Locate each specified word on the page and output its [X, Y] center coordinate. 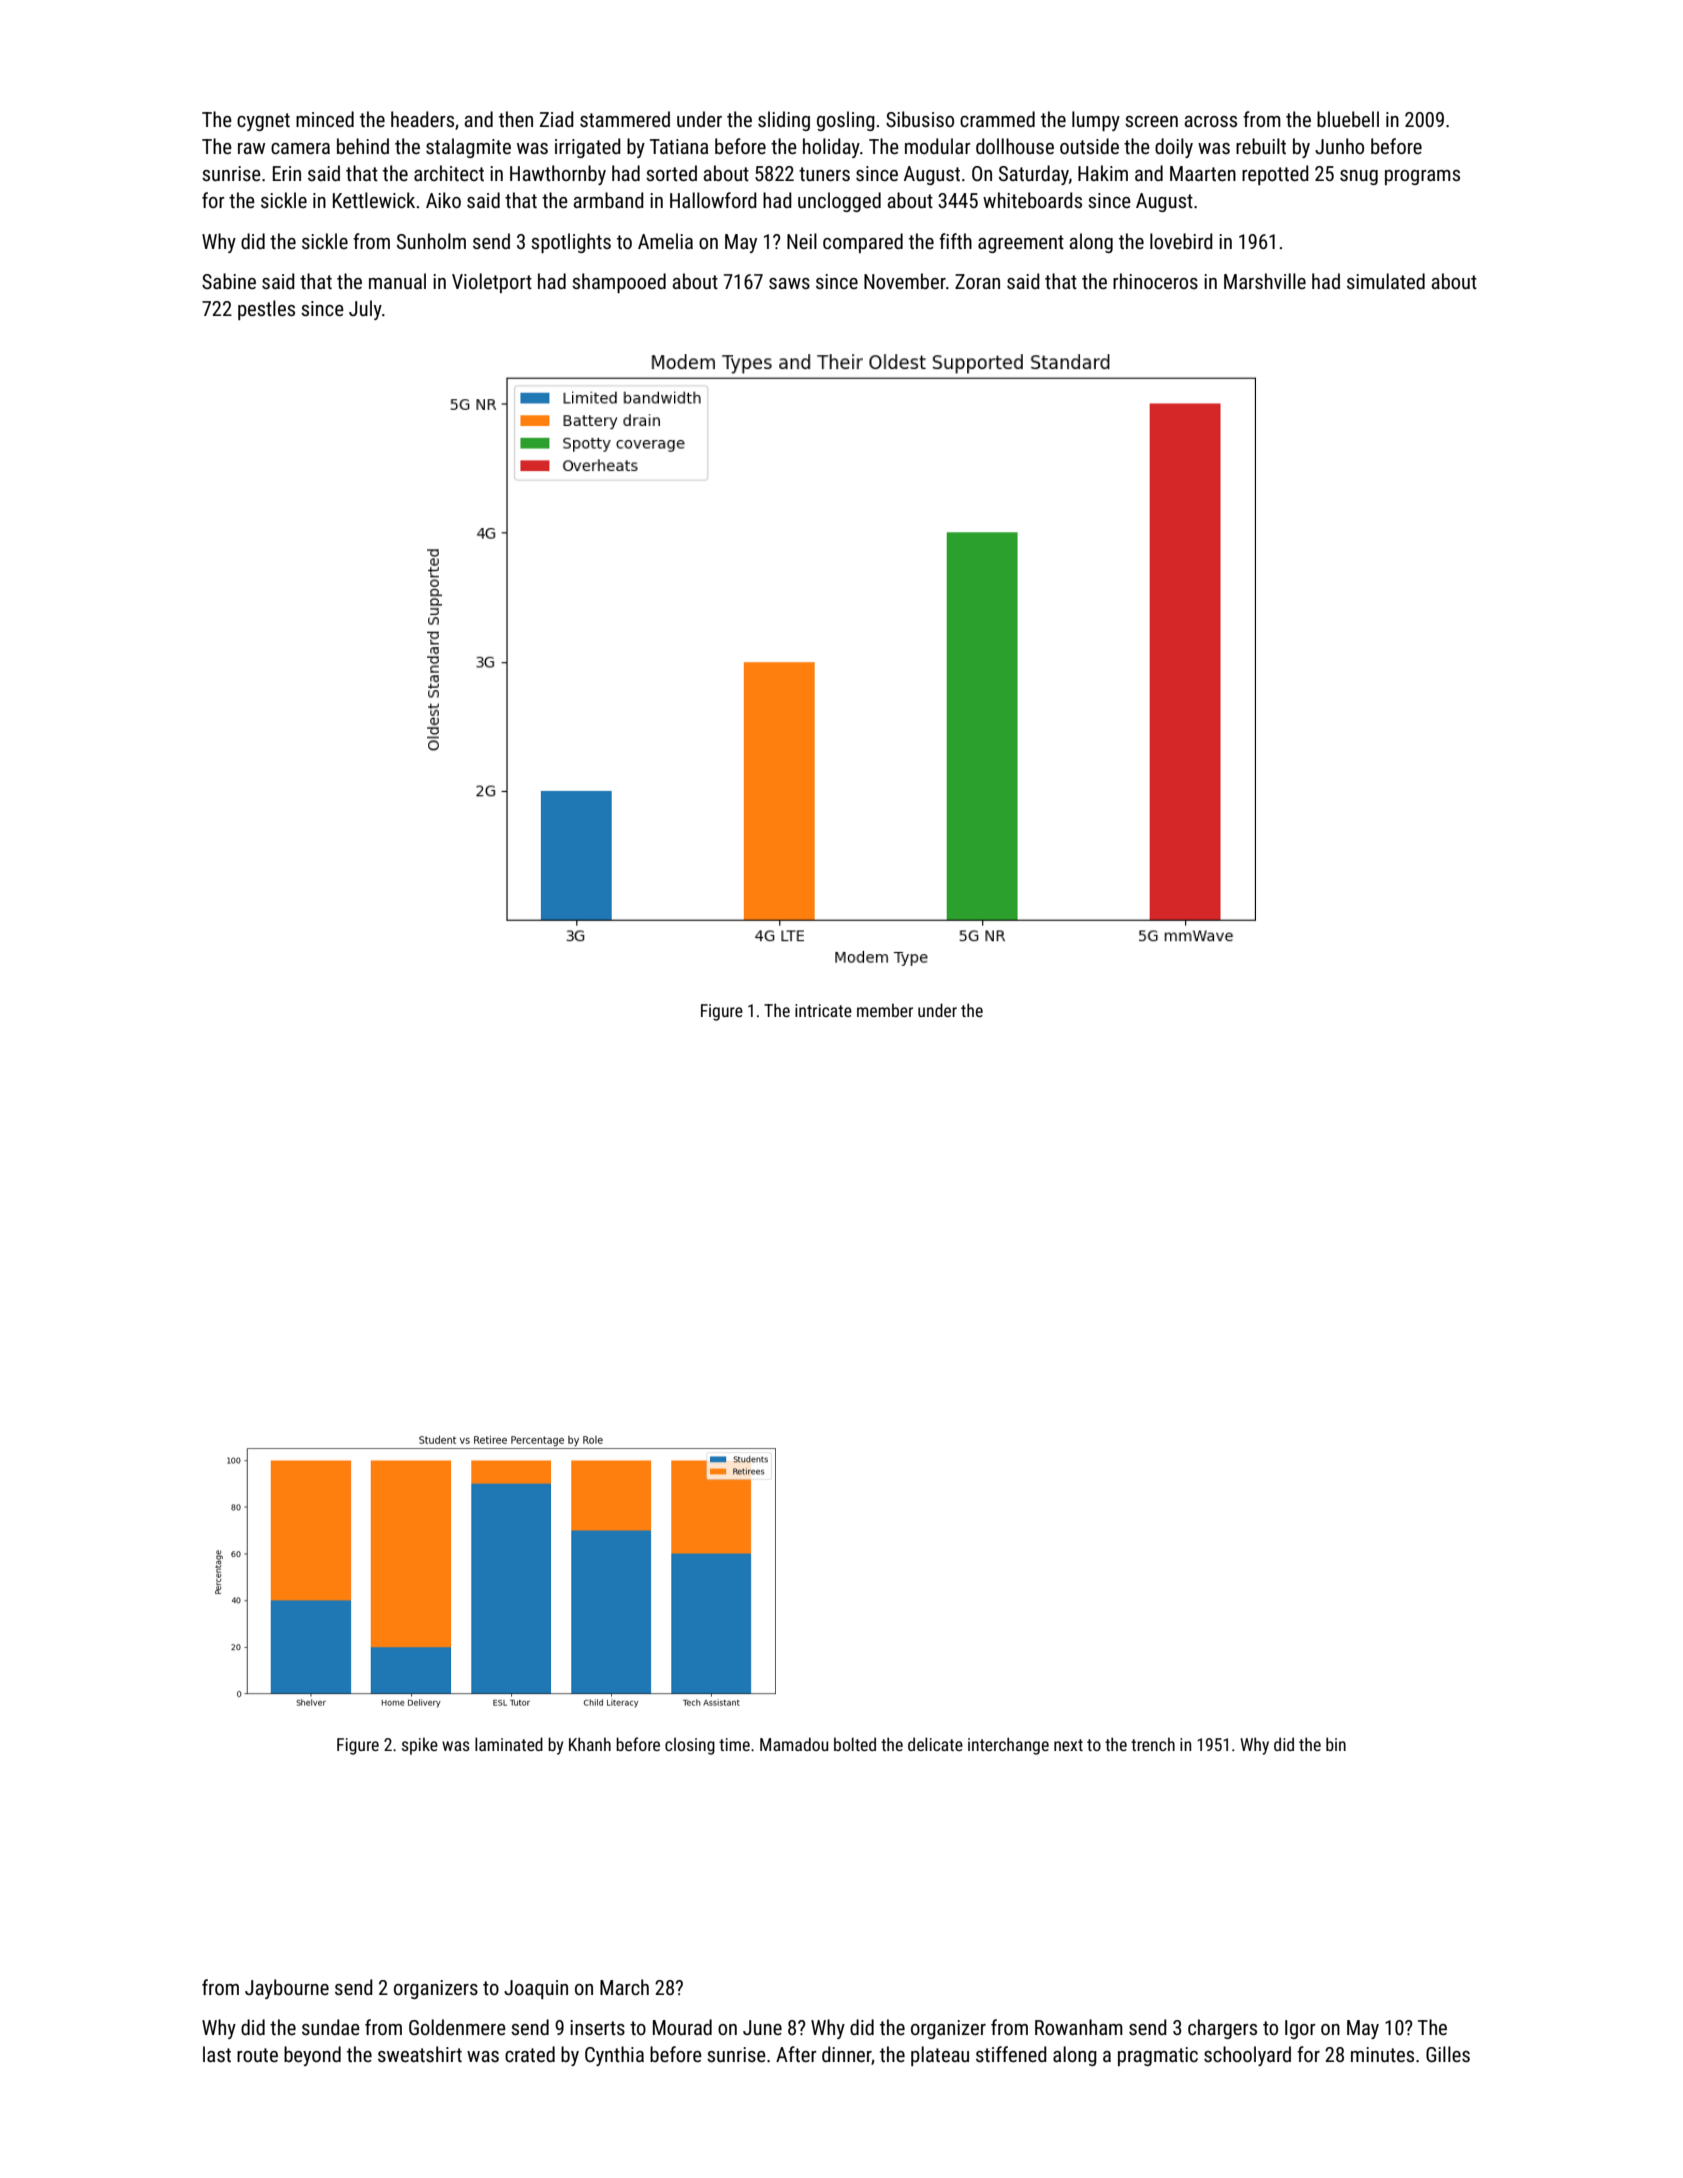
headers [422, 119]
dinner [847, 2055]
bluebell [1348, 119]
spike [420, 1746]
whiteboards [1032, 200]
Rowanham [1079, 2027]
